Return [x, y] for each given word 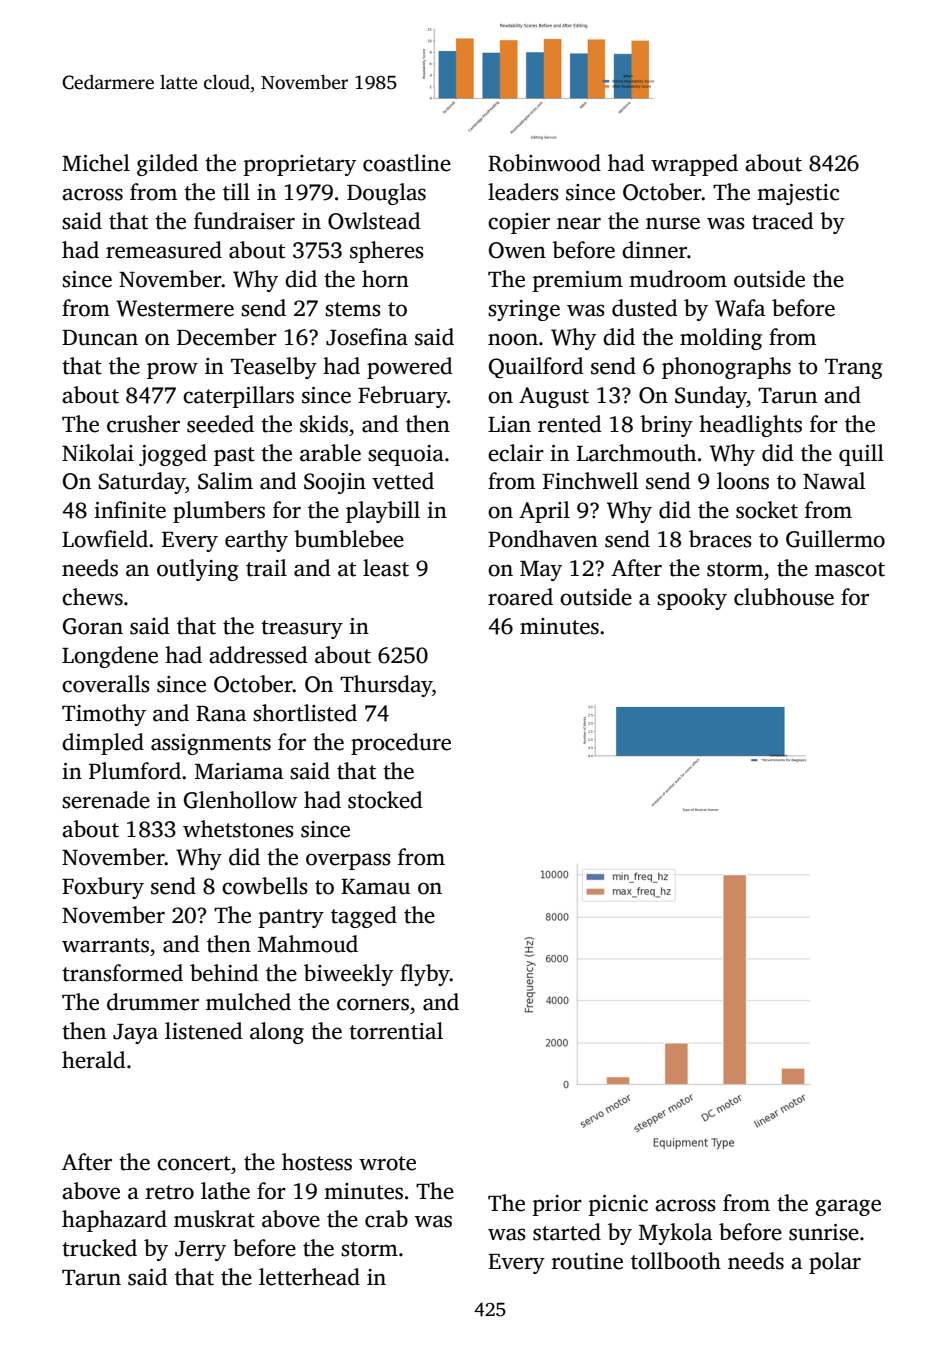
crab [386, 1219]
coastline [407, 163]
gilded [167, 165]
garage [848, 1207]
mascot [850, 569]
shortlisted [305, 713]
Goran [93, 626]
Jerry [200, 1251]
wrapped [694, 165]
